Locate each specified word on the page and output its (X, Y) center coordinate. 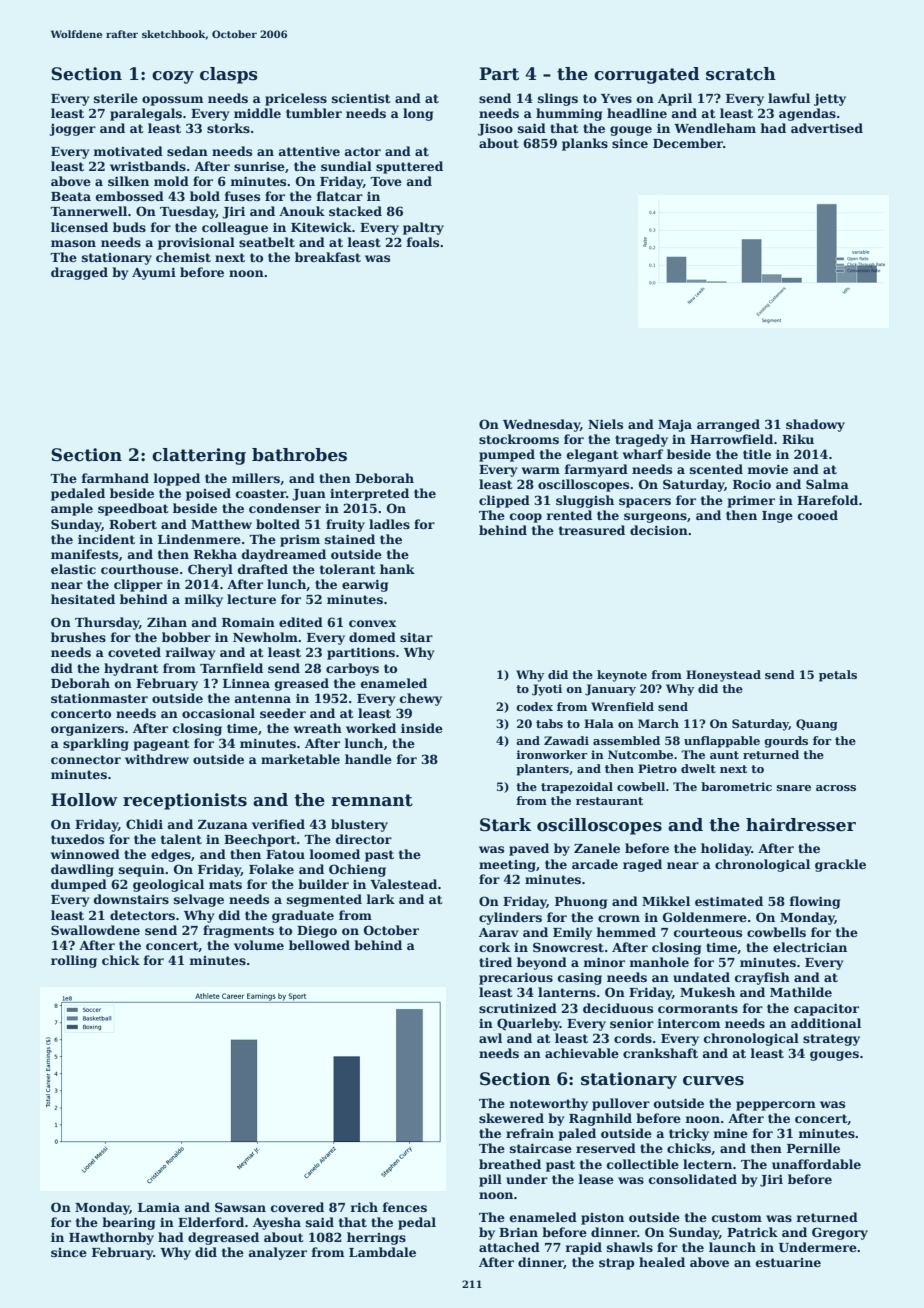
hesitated (83, 599)
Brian (518, 1232)
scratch (741, 74)
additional (826, 1023)
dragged (79, 273)
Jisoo (495, 130)
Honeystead (723, 676)
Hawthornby (111, 1238)
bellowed (319, 945)
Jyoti (547, 690)
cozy (173, 77)
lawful (789, 98)
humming (569, 114)
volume (259, 945)
